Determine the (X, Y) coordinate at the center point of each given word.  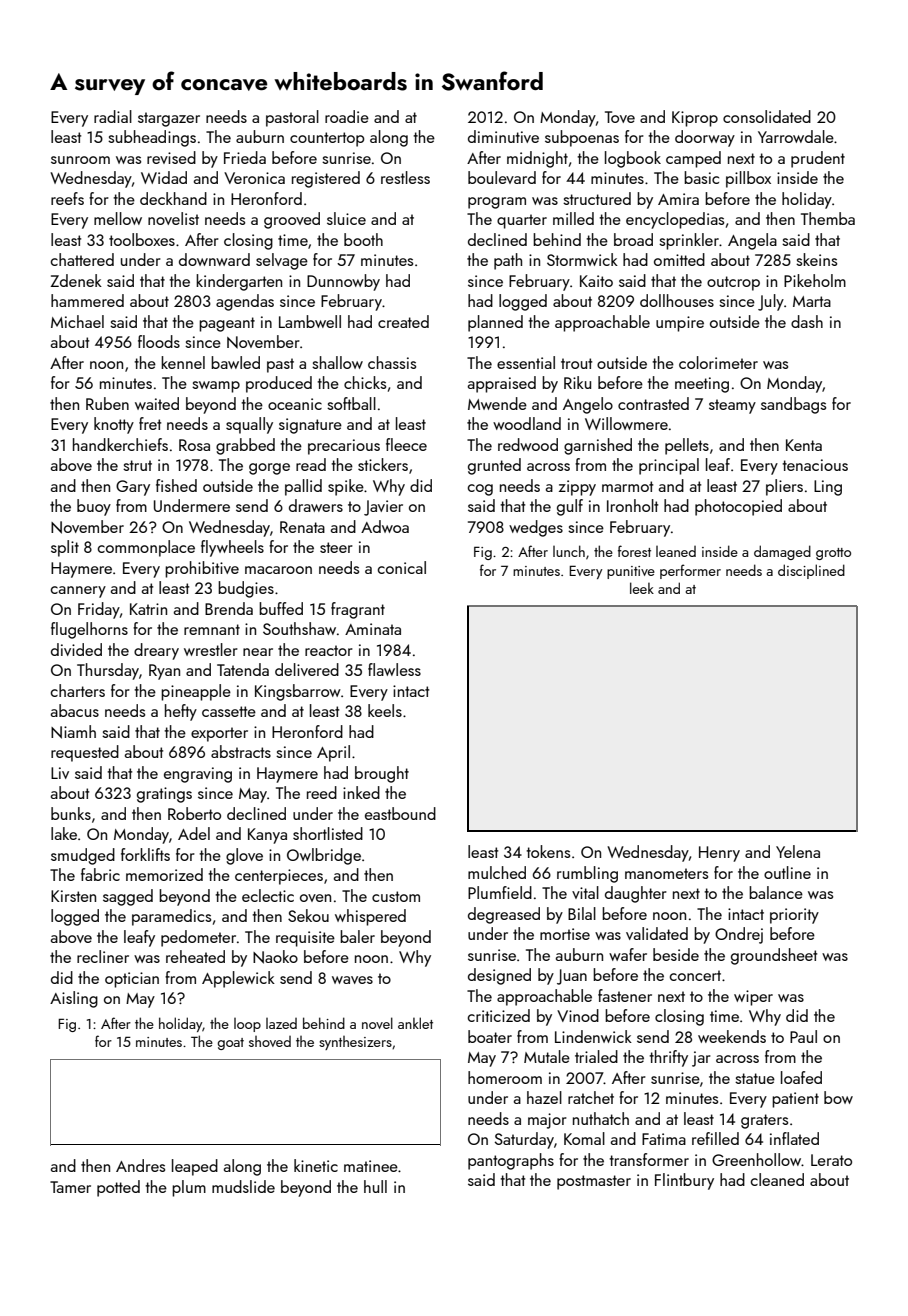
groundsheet (774, 956)
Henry (719, 854)
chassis (392, 362)
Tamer (70, 1187)
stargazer (169, 119)
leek (642, 588)
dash (807, 321)
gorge (269, 469)
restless (405, 177)
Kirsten (73, 896)
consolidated (767, 116)
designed (499, 976)
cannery (78, 592)
